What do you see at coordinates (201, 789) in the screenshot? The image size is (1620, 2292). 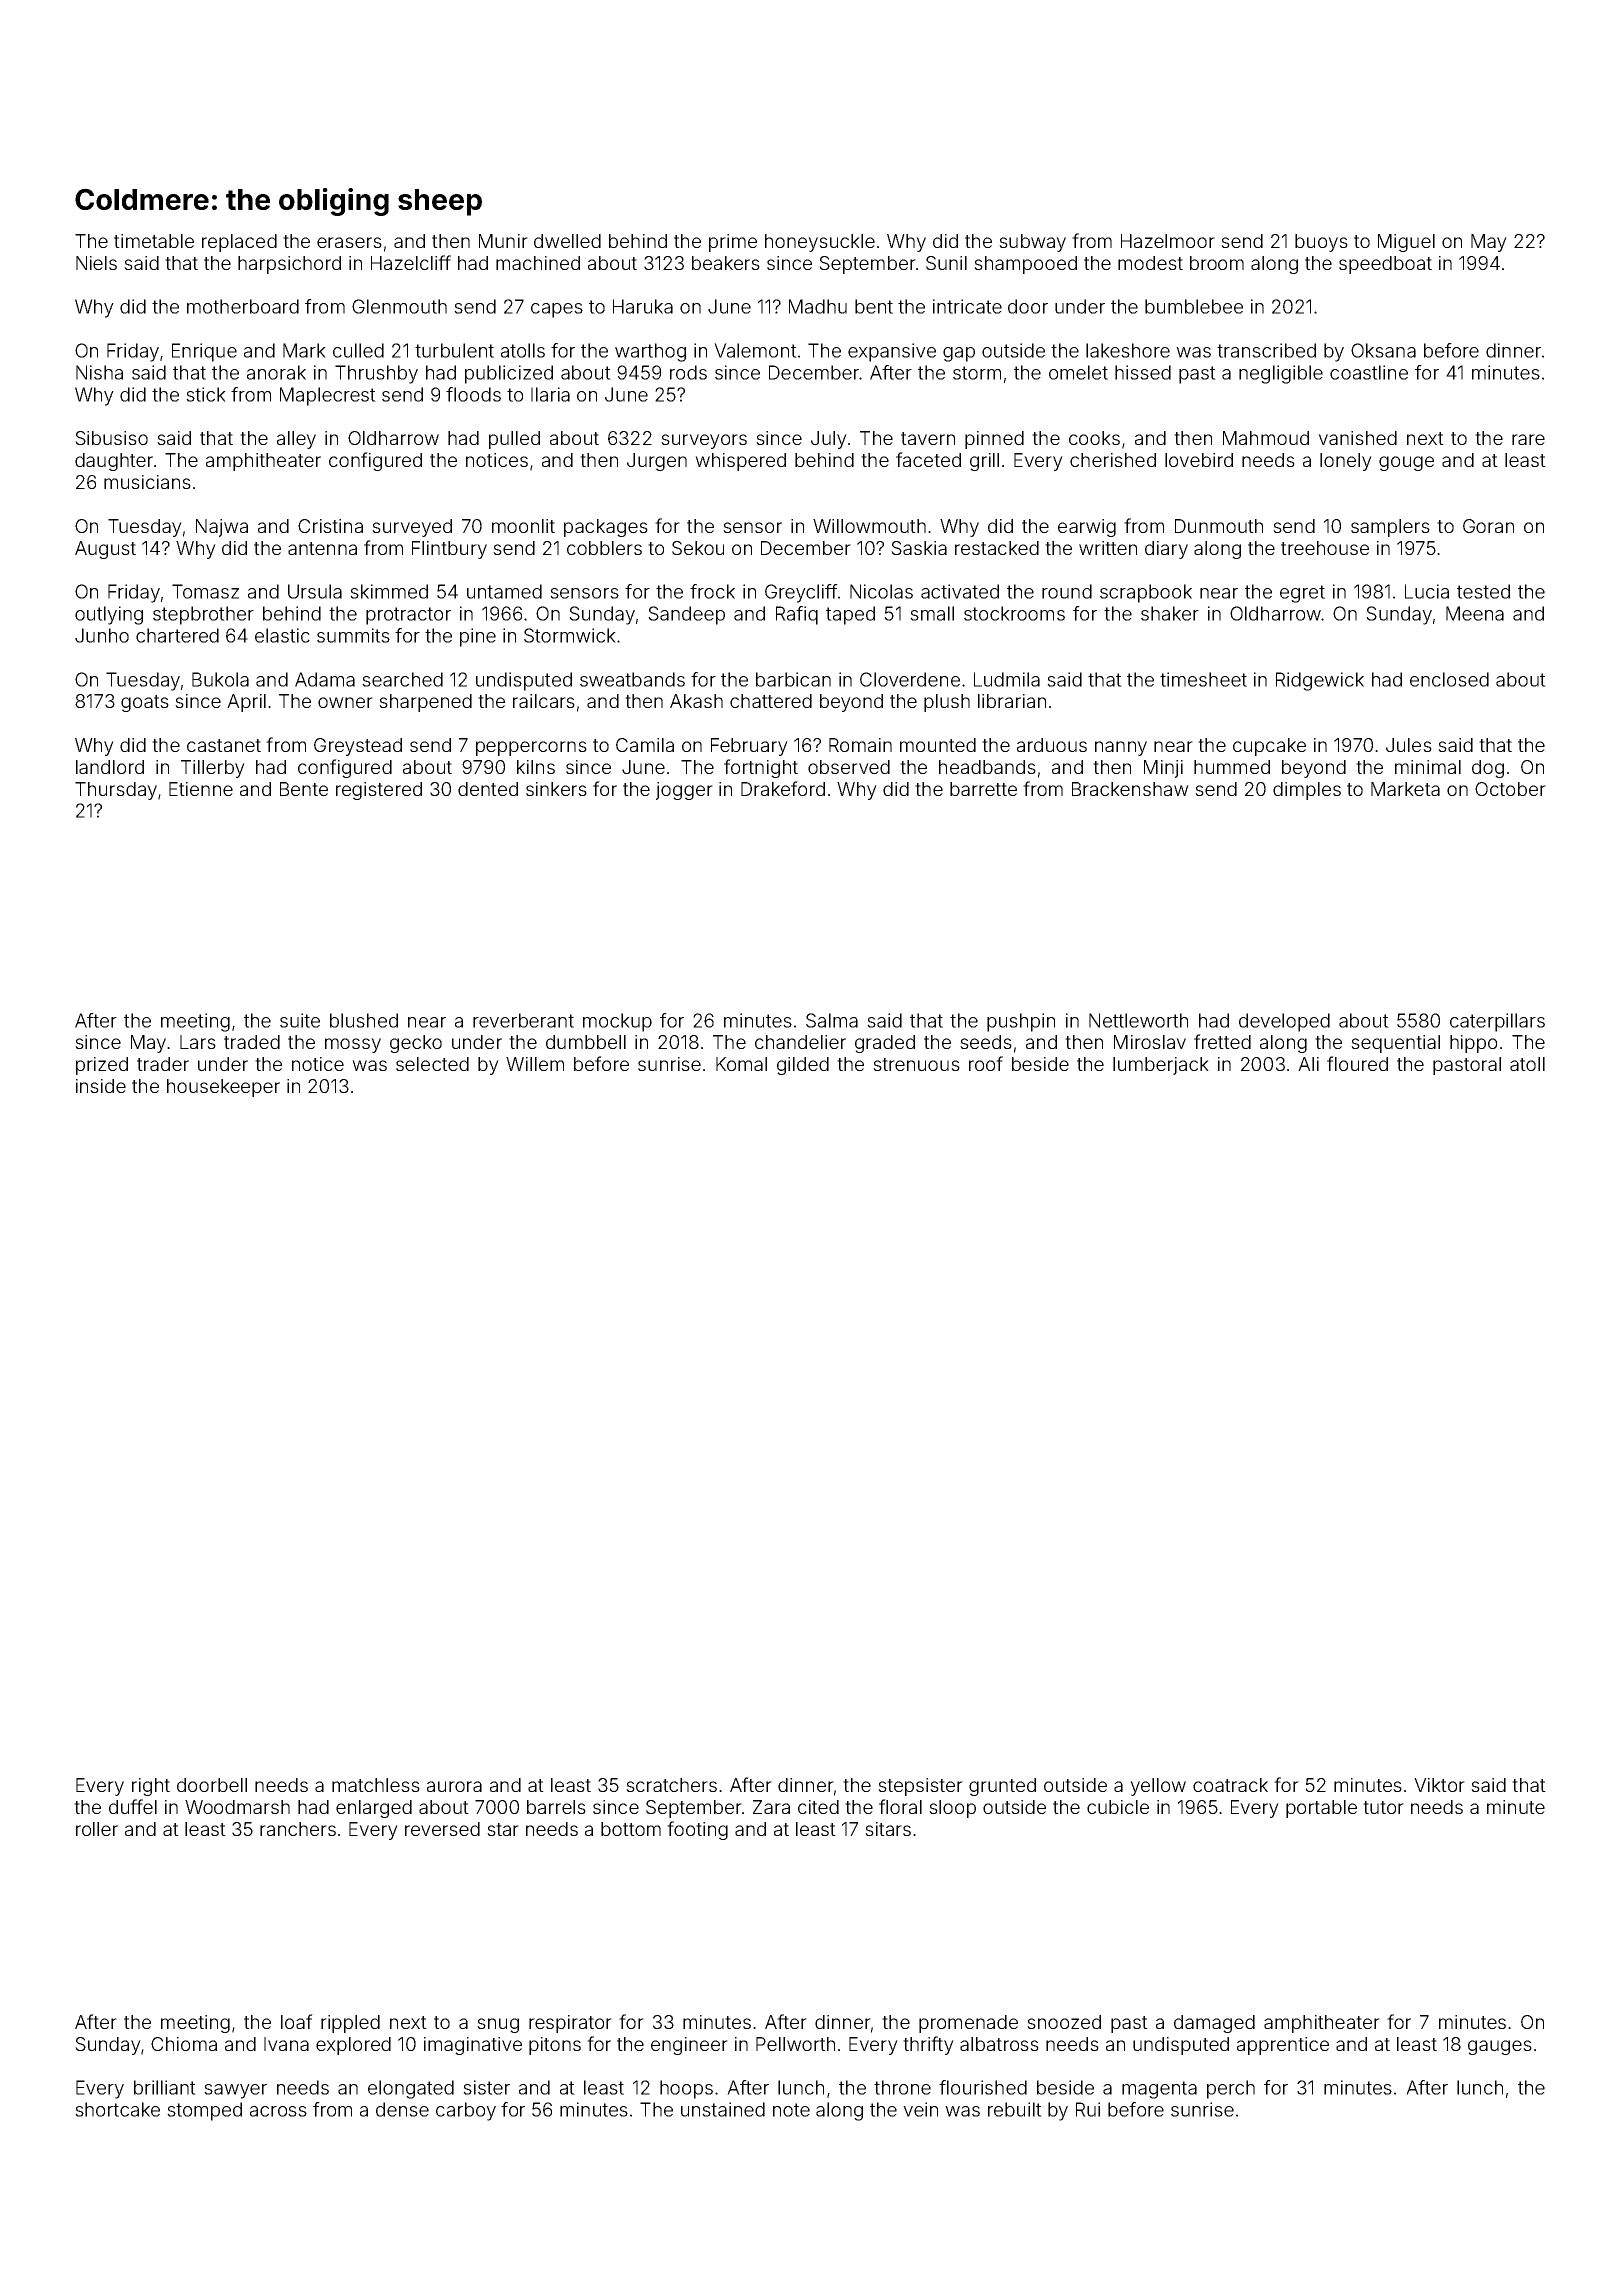 I see `Etienne` at bounding box center [201, 789].
